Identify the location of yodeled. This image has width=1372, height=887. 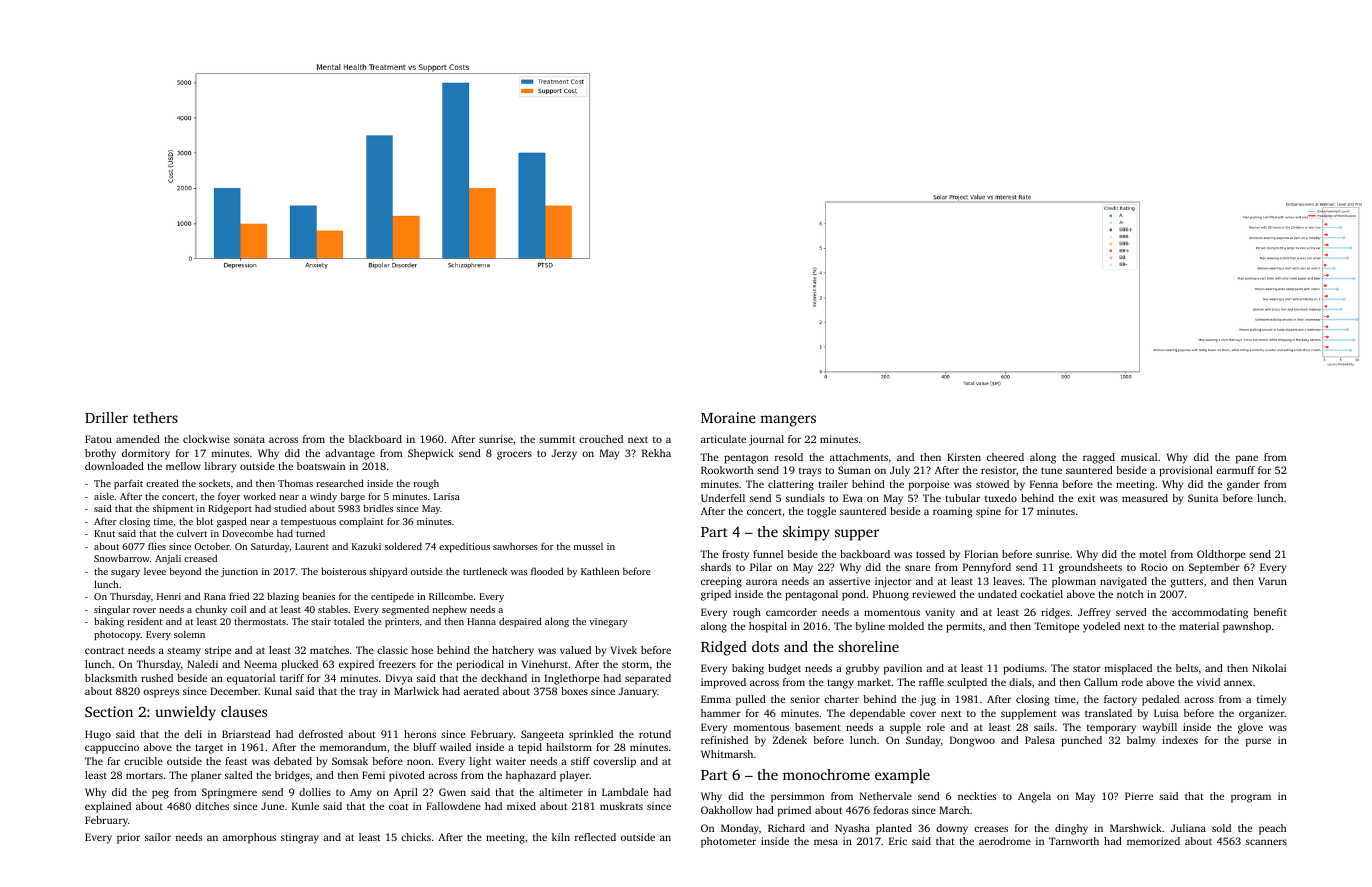
(1101, 627).
